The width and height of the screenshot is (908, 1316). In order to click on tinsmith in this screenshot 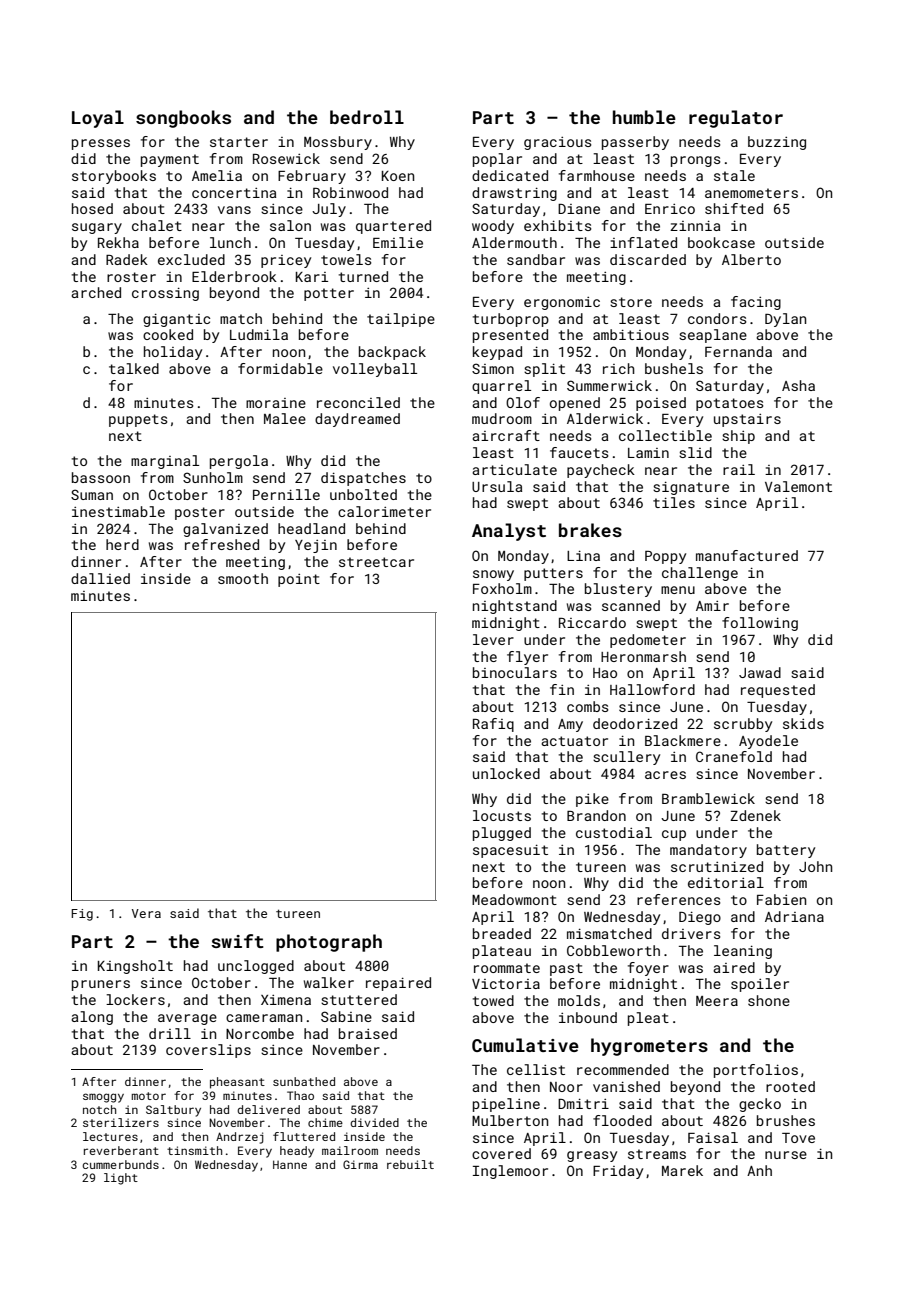, I will do `click(194, 1150)`.
